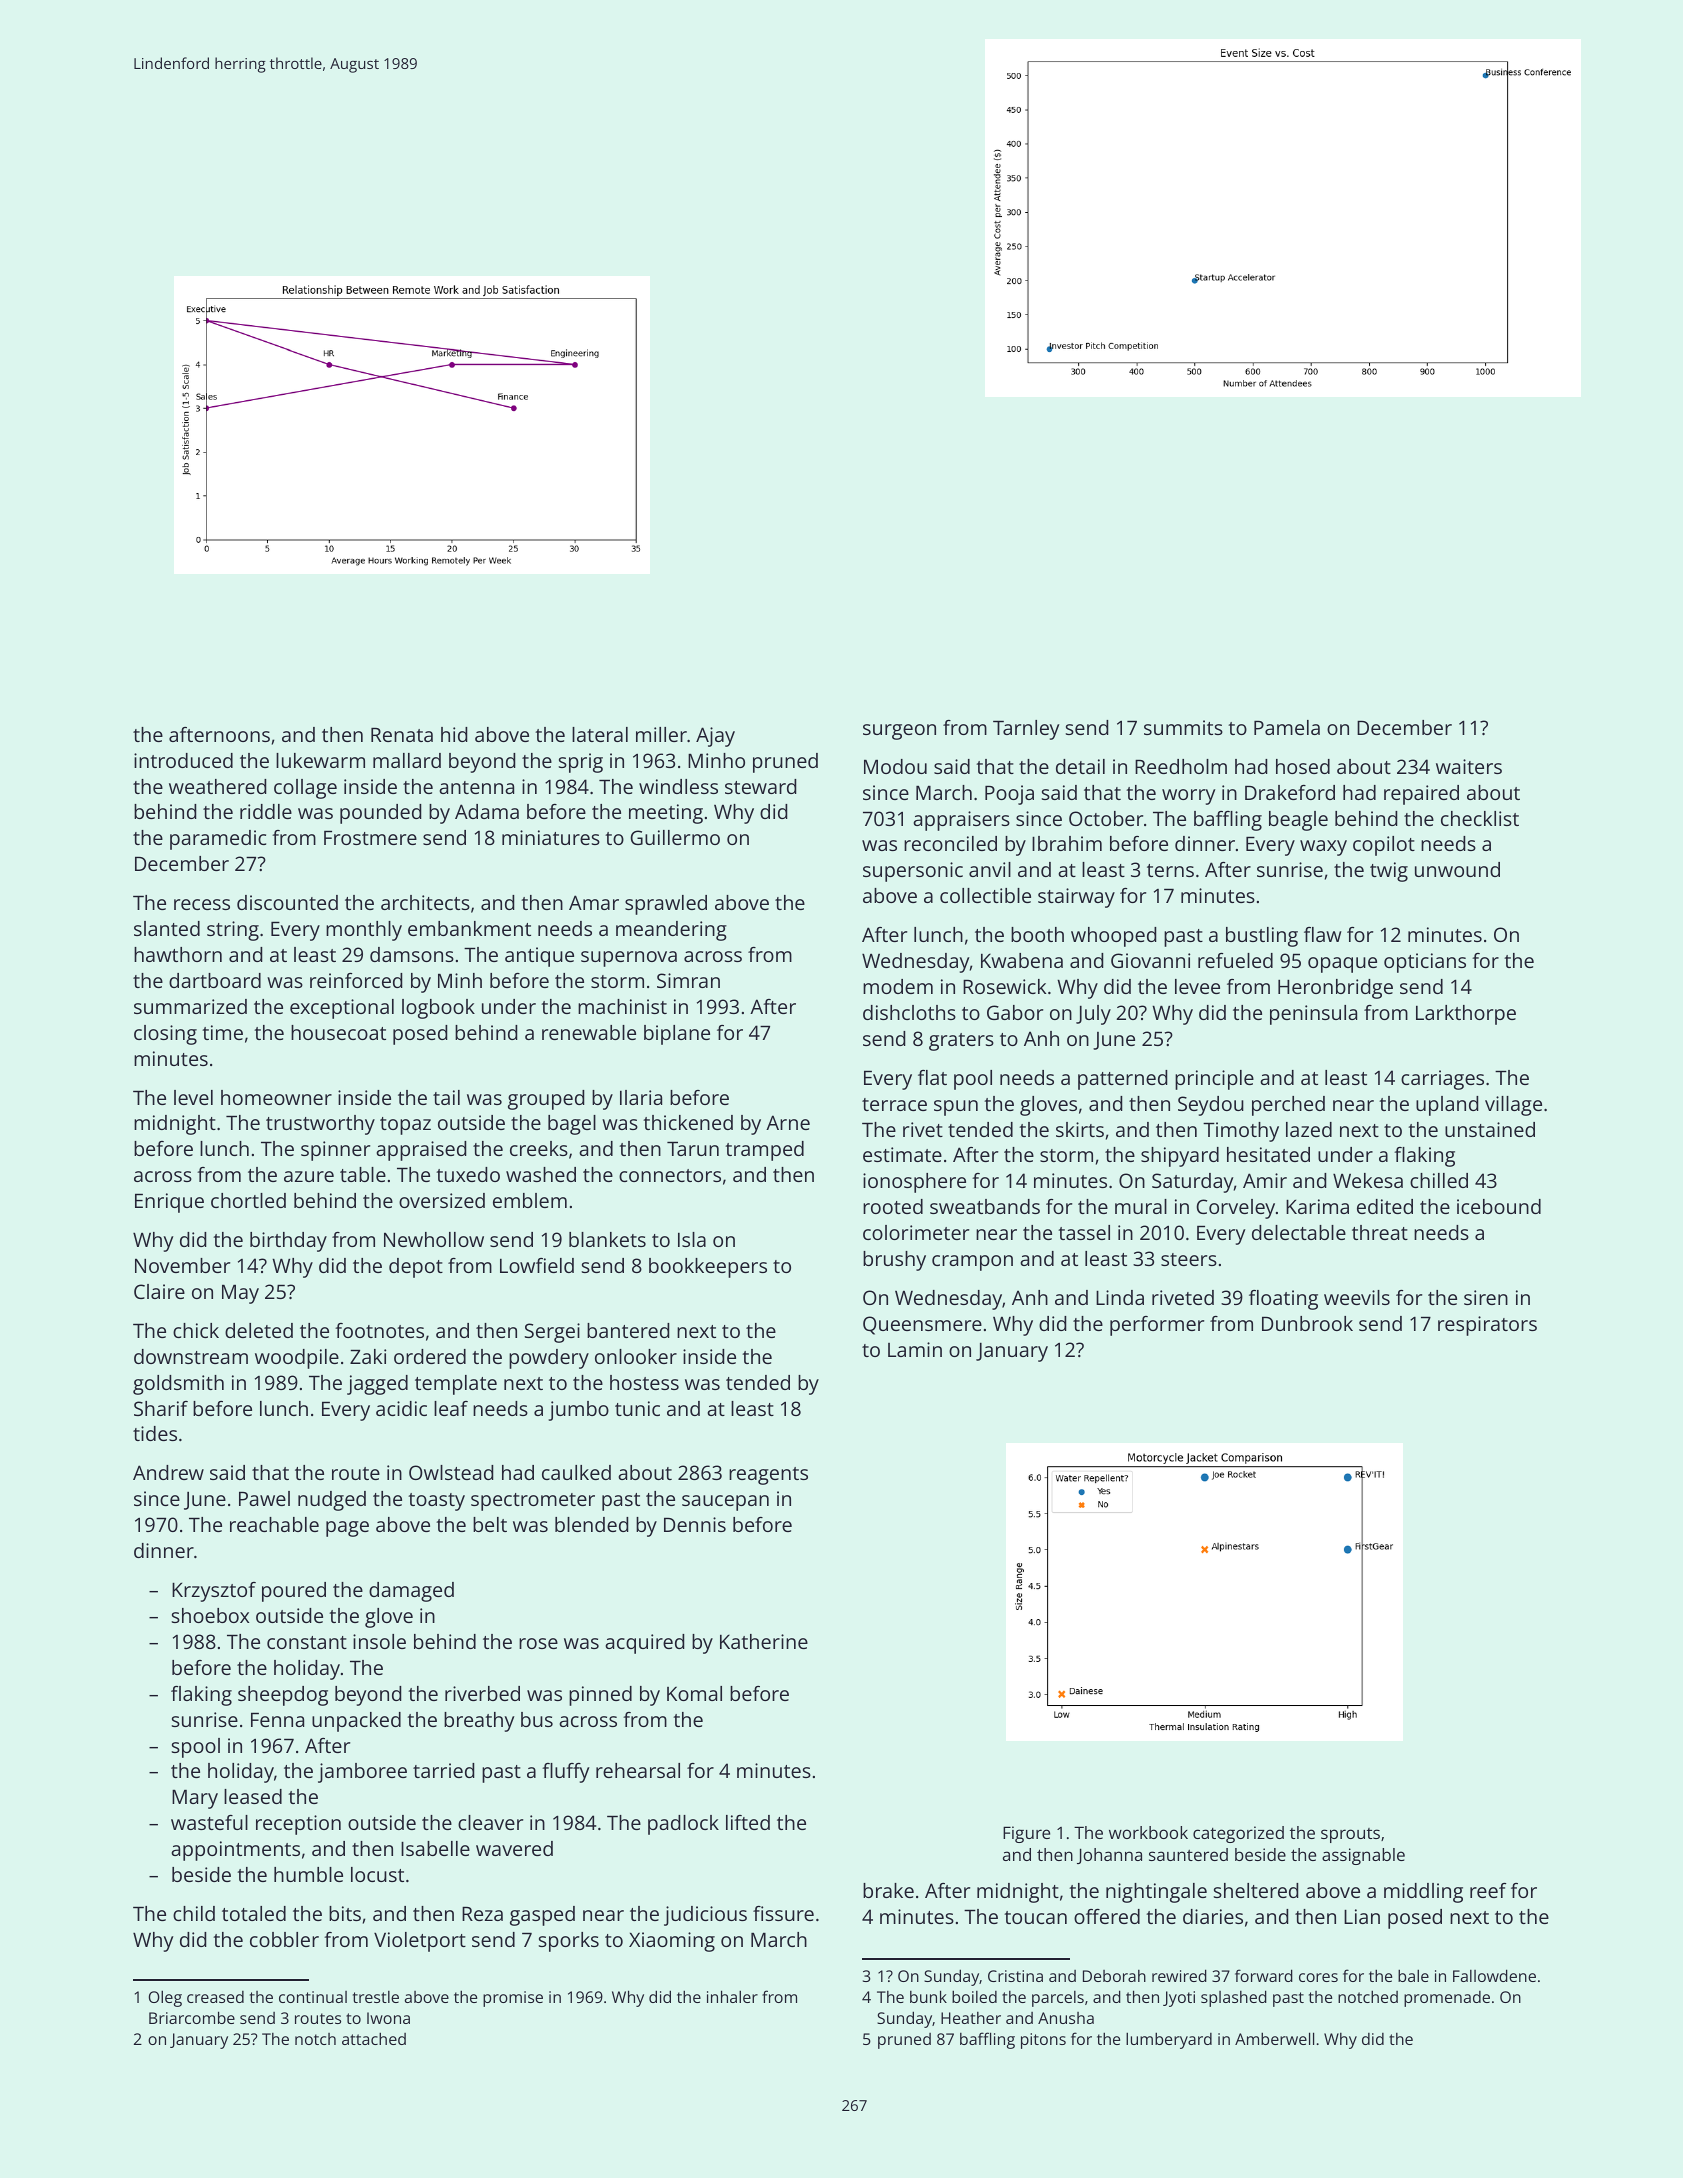 The width and height of the image is (1683, 2178). I want to click on hosed, so click(1303, 766).
